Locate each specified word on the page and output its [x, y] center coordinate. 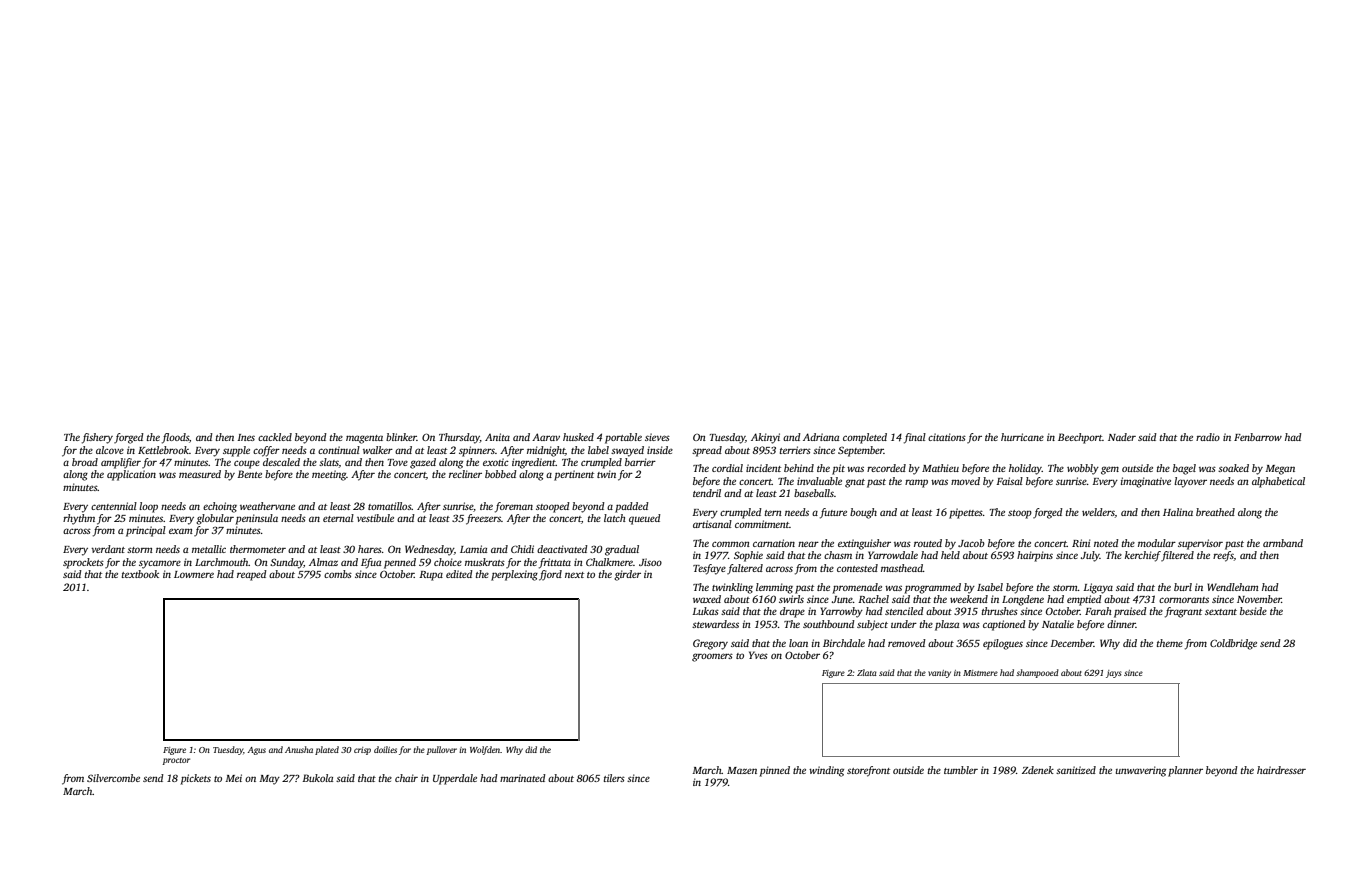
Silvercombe [113, 778]
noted [1106, 543]
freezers [483, 519]
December [1072, 643]
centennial [114, 506]
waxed [707, 599]
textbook [140, 574]
